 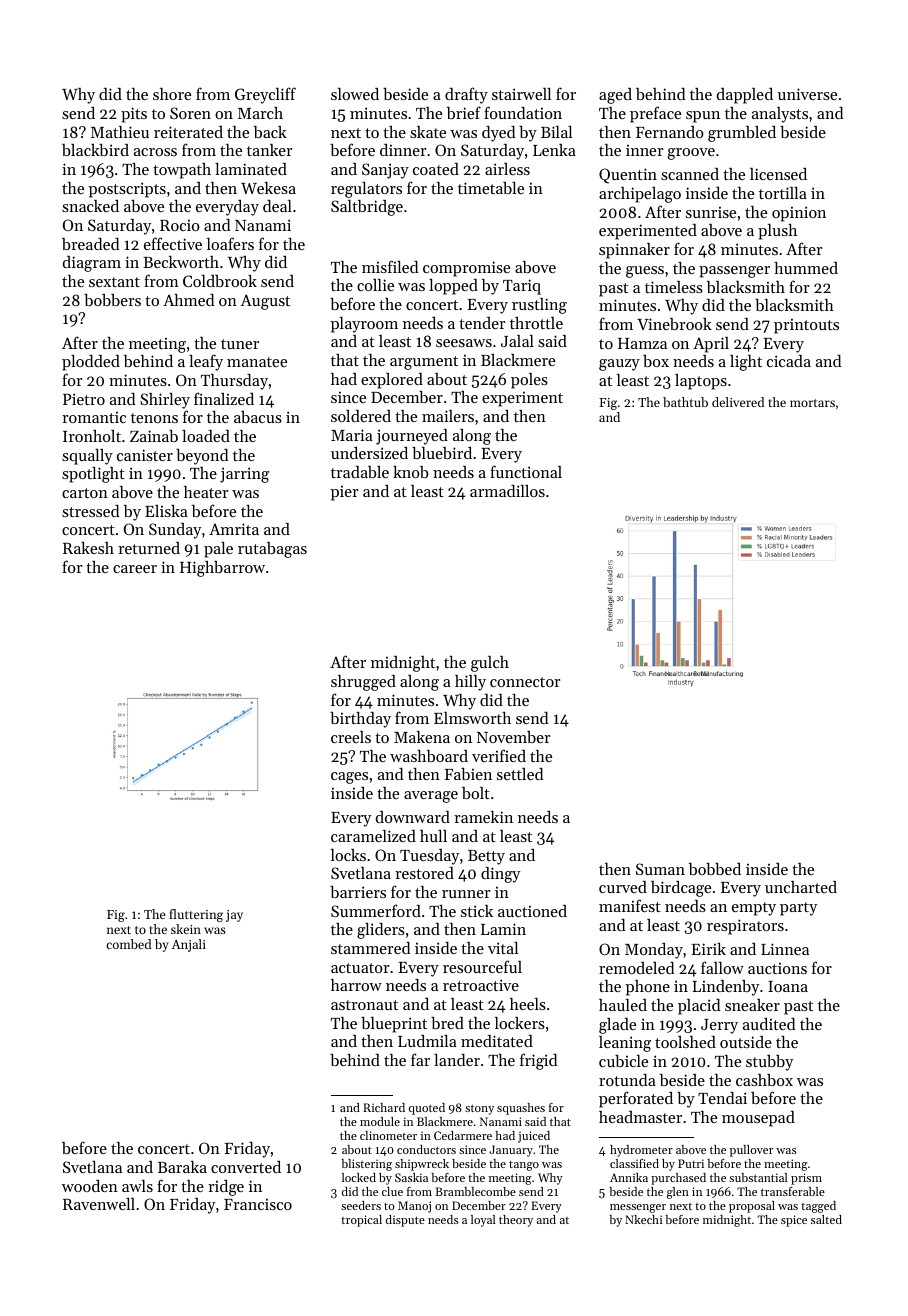 What do you see at coordinates (182, 1167) in the image?
I see `Baraka` at bounding box center [182, 1167].
